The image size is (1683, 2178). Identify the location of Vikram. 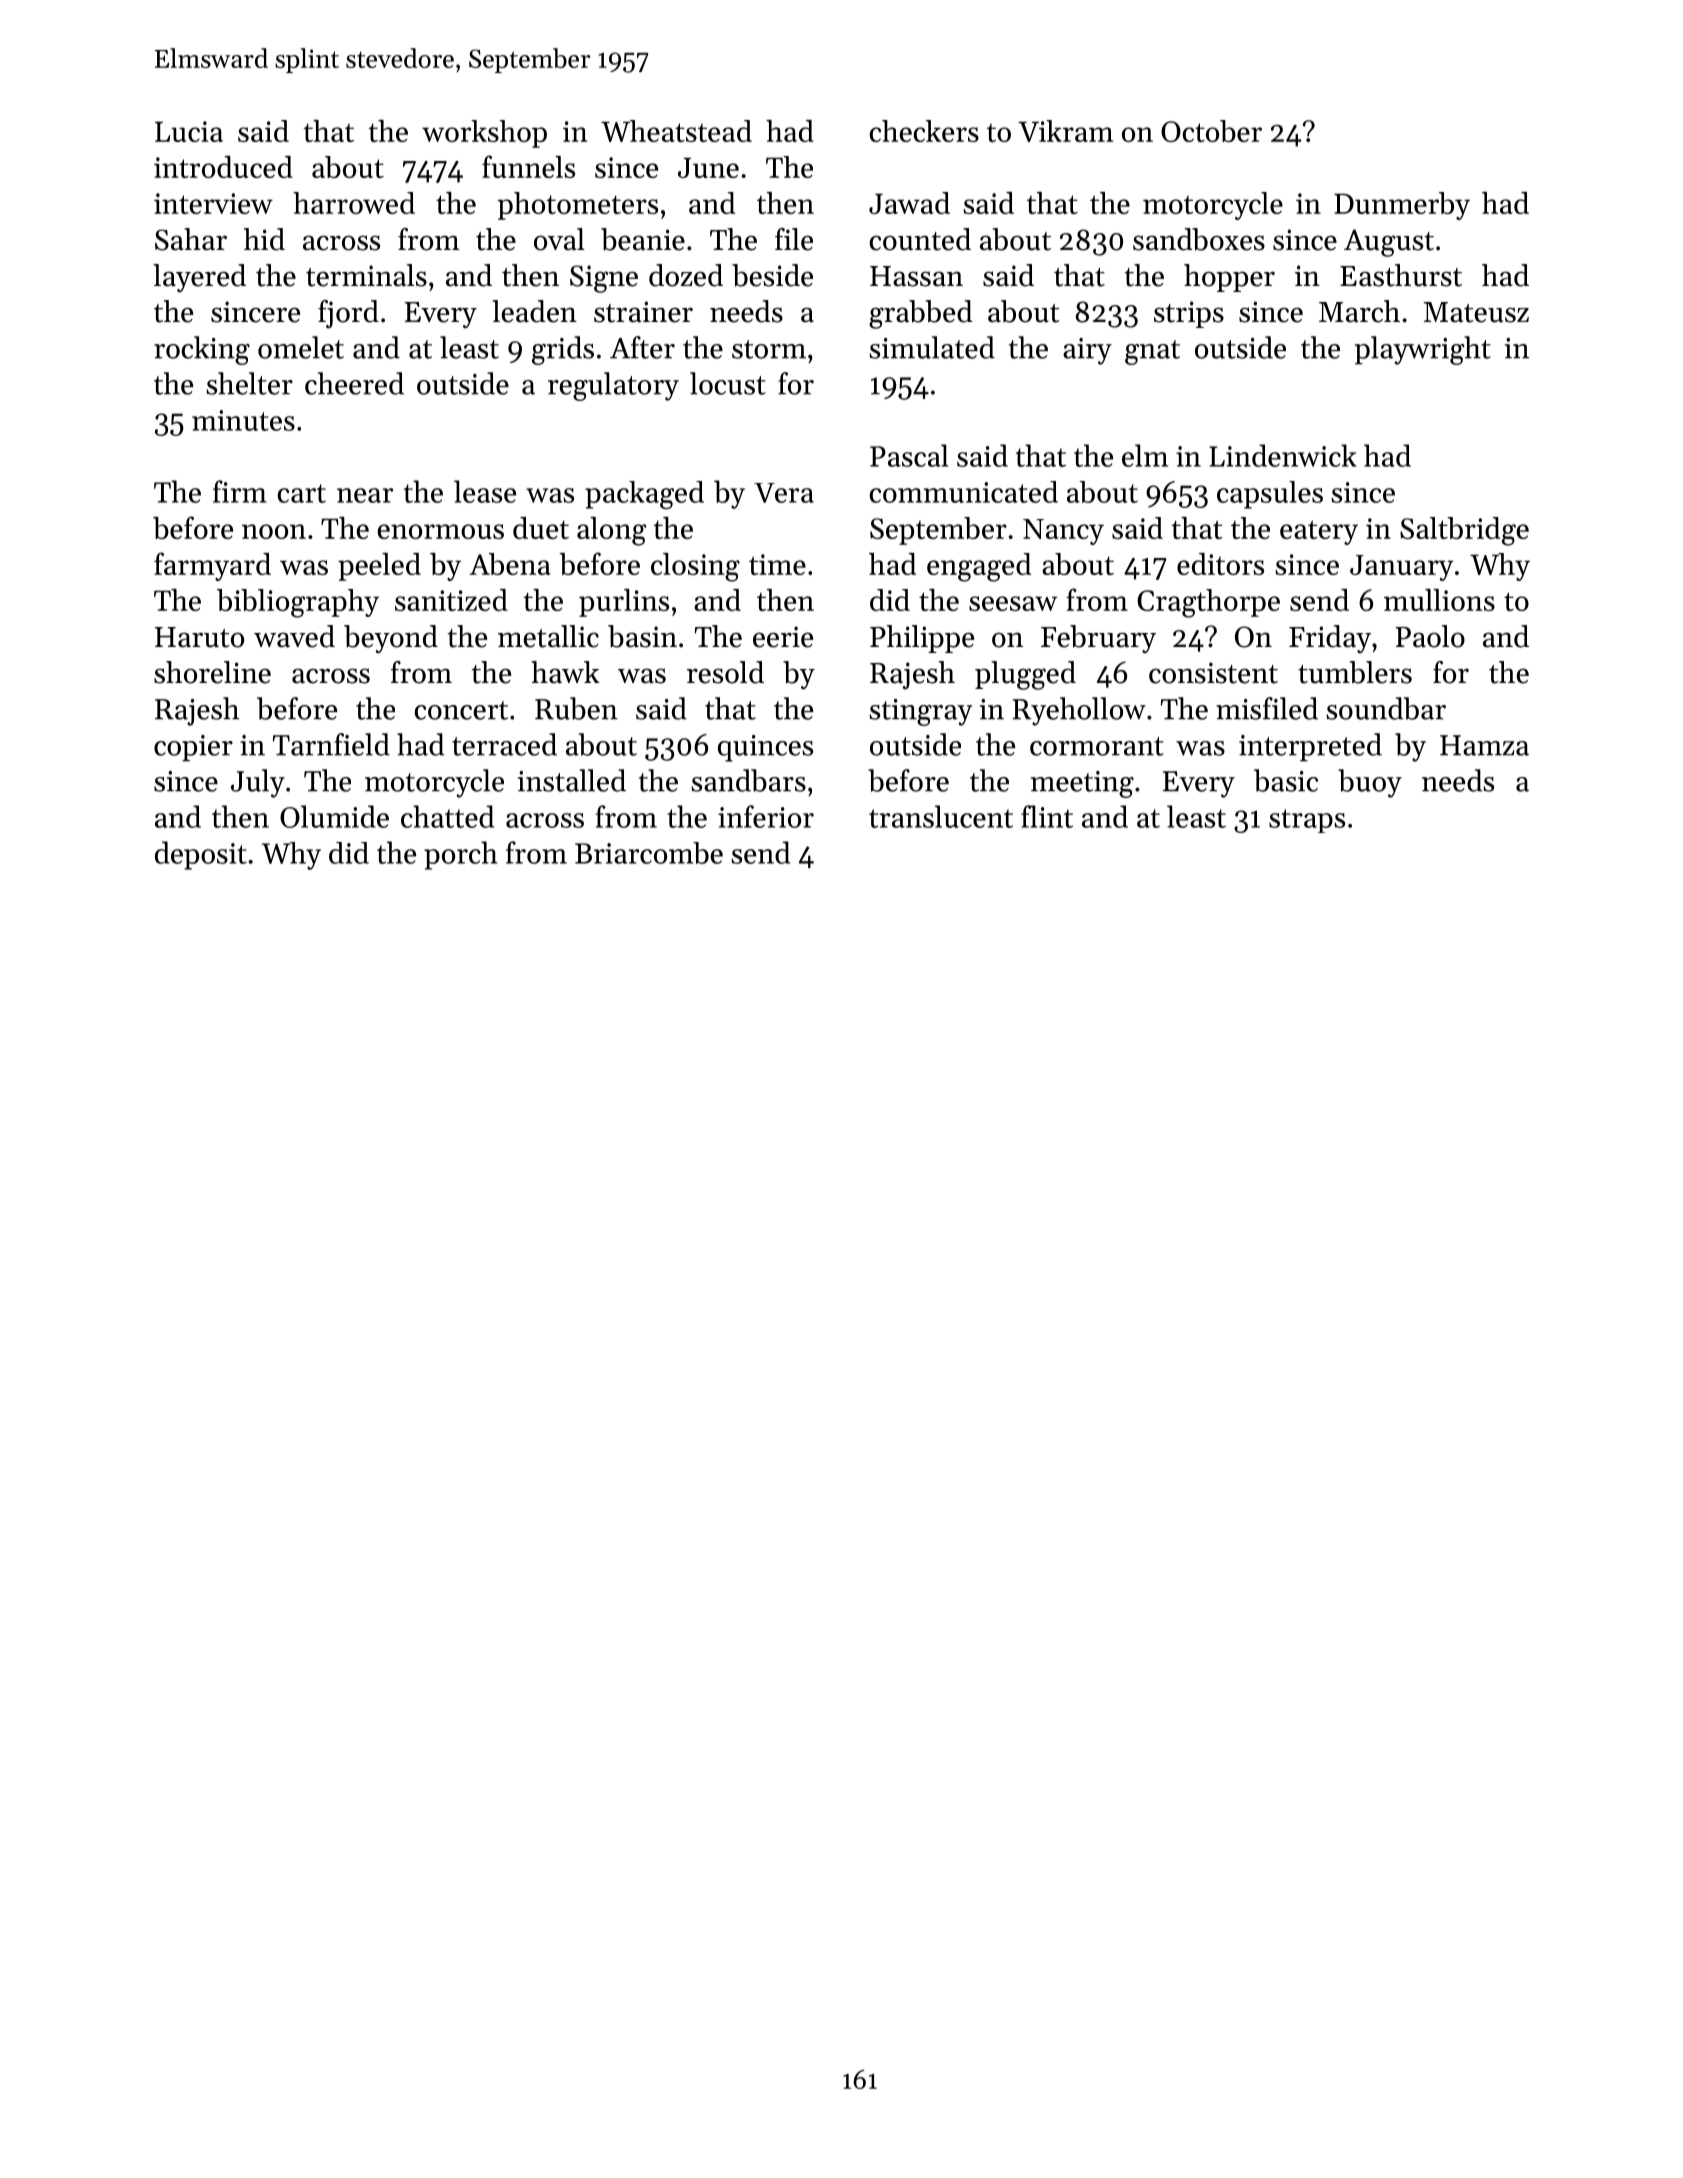
(1065, 131).
